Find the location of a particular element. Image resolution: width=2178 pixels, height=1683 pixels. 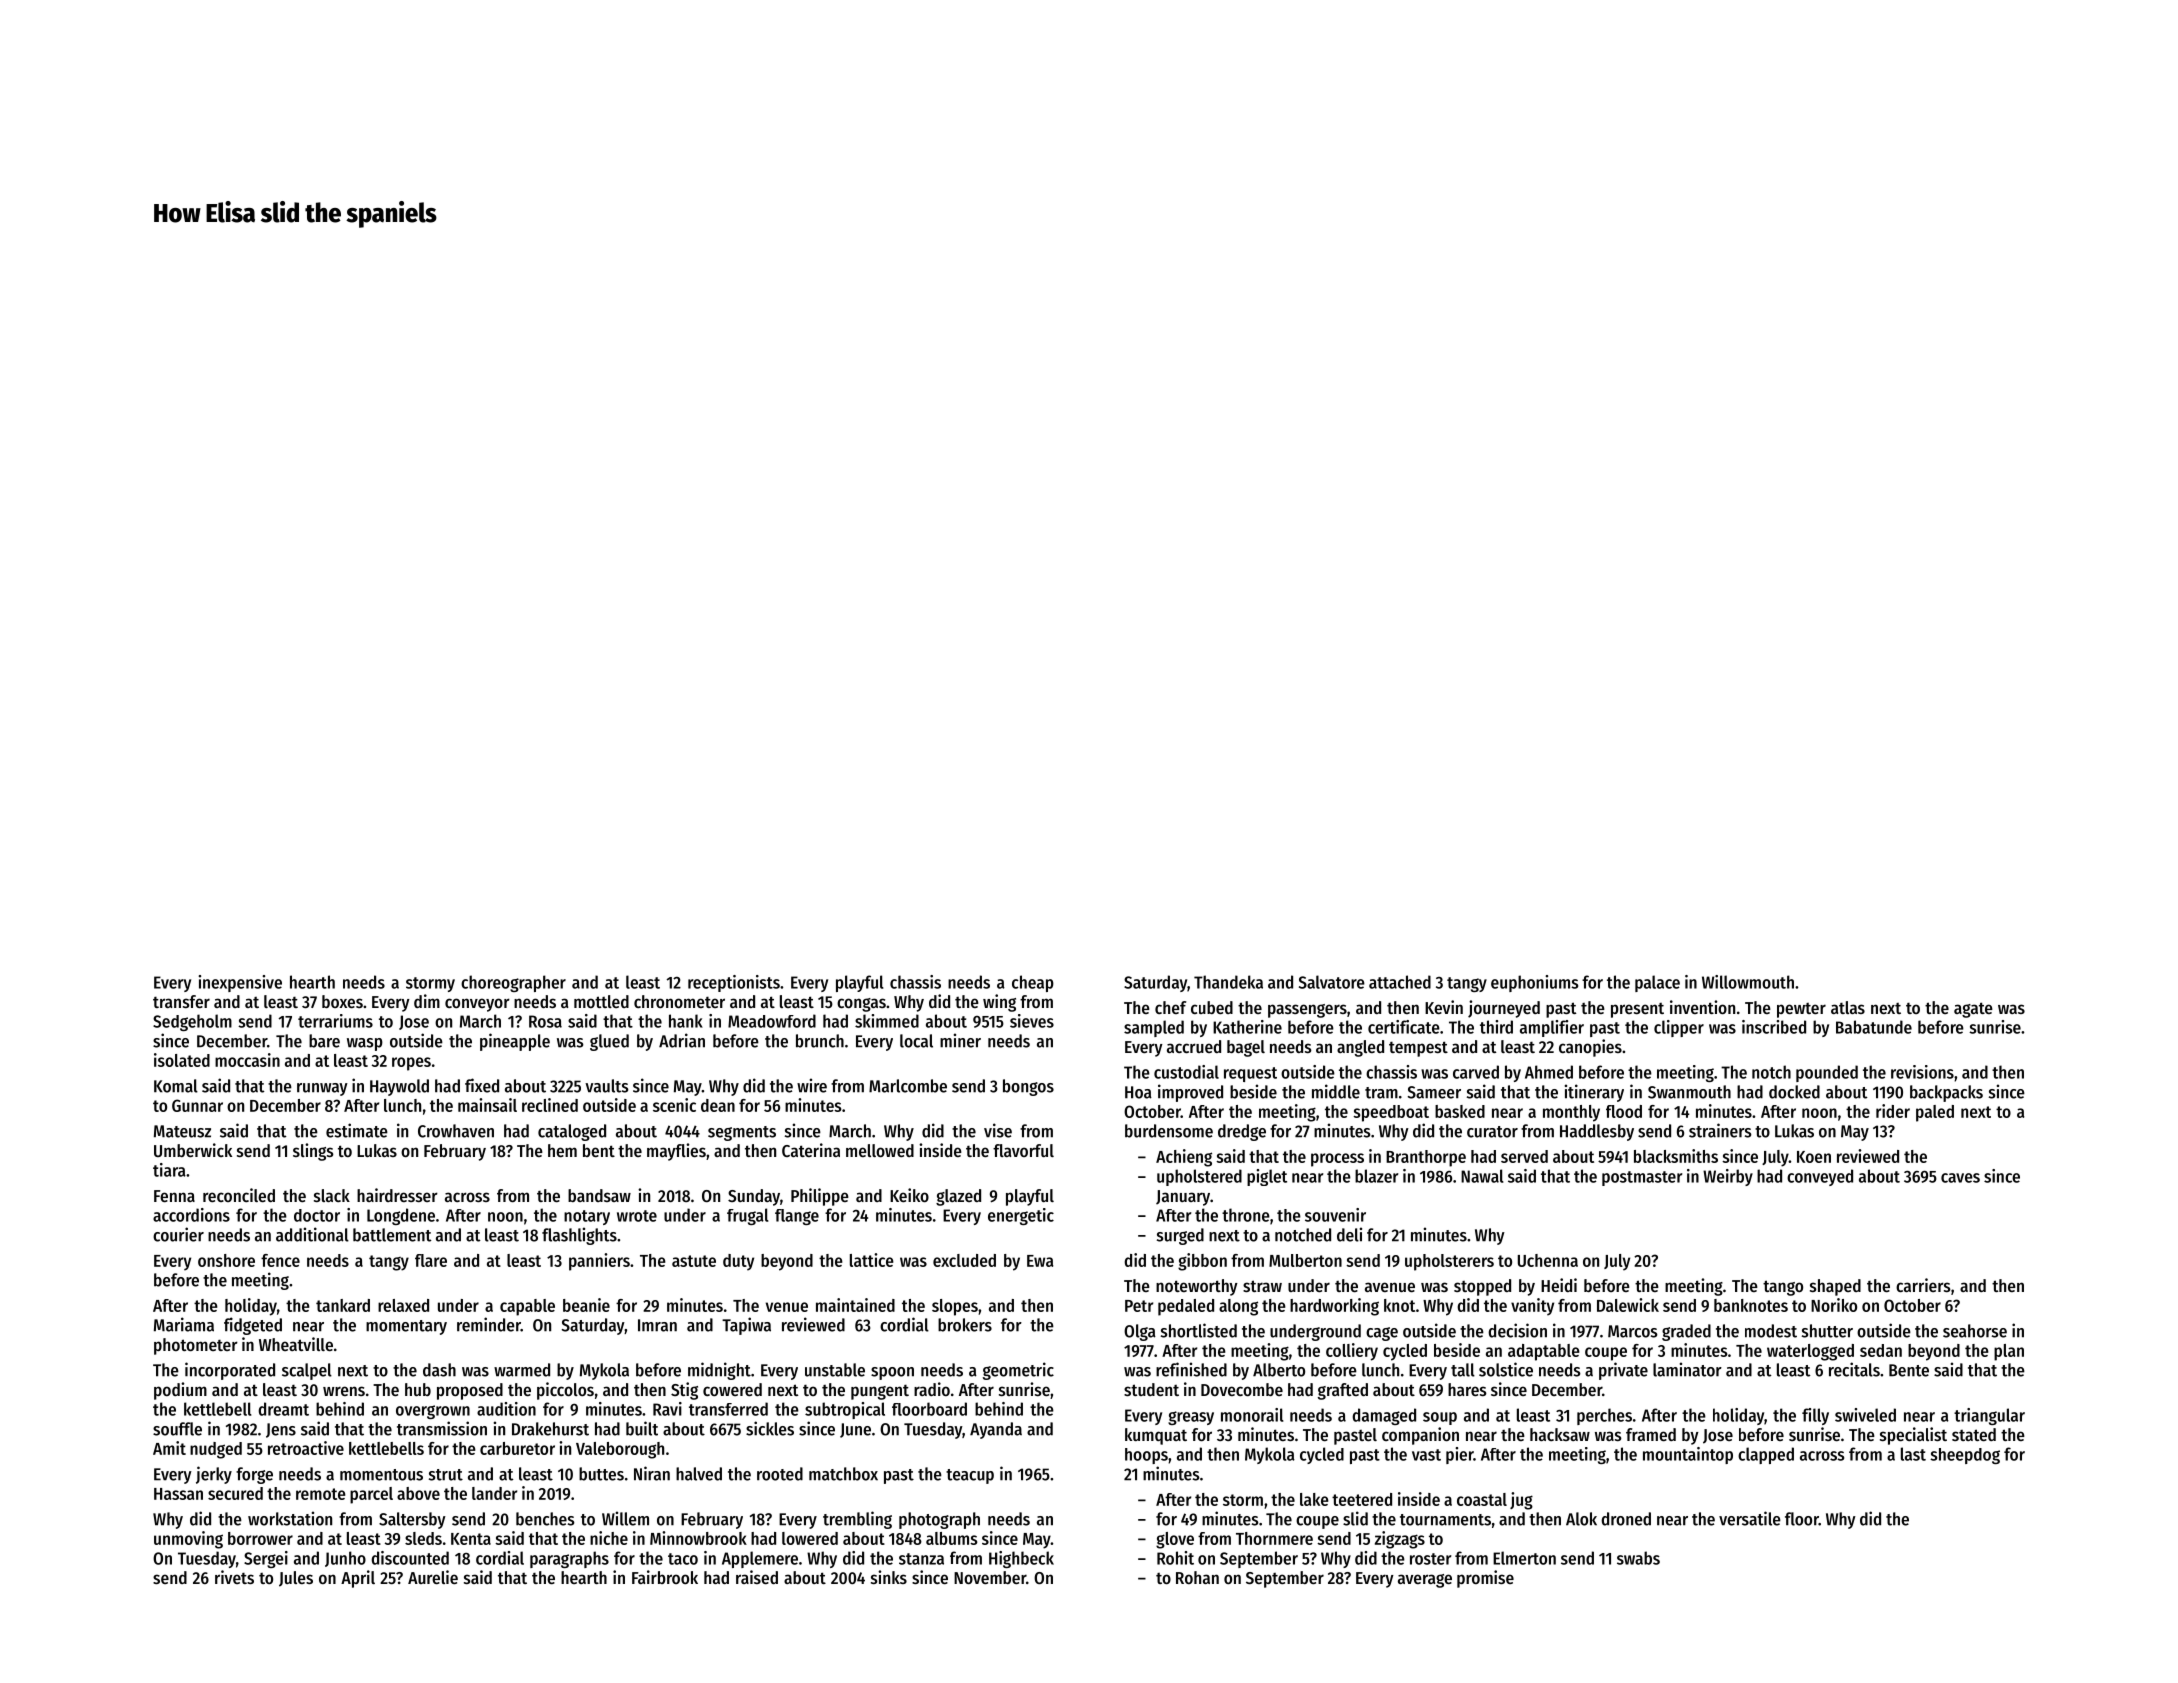

June is located at coordinates (855, 1430).
